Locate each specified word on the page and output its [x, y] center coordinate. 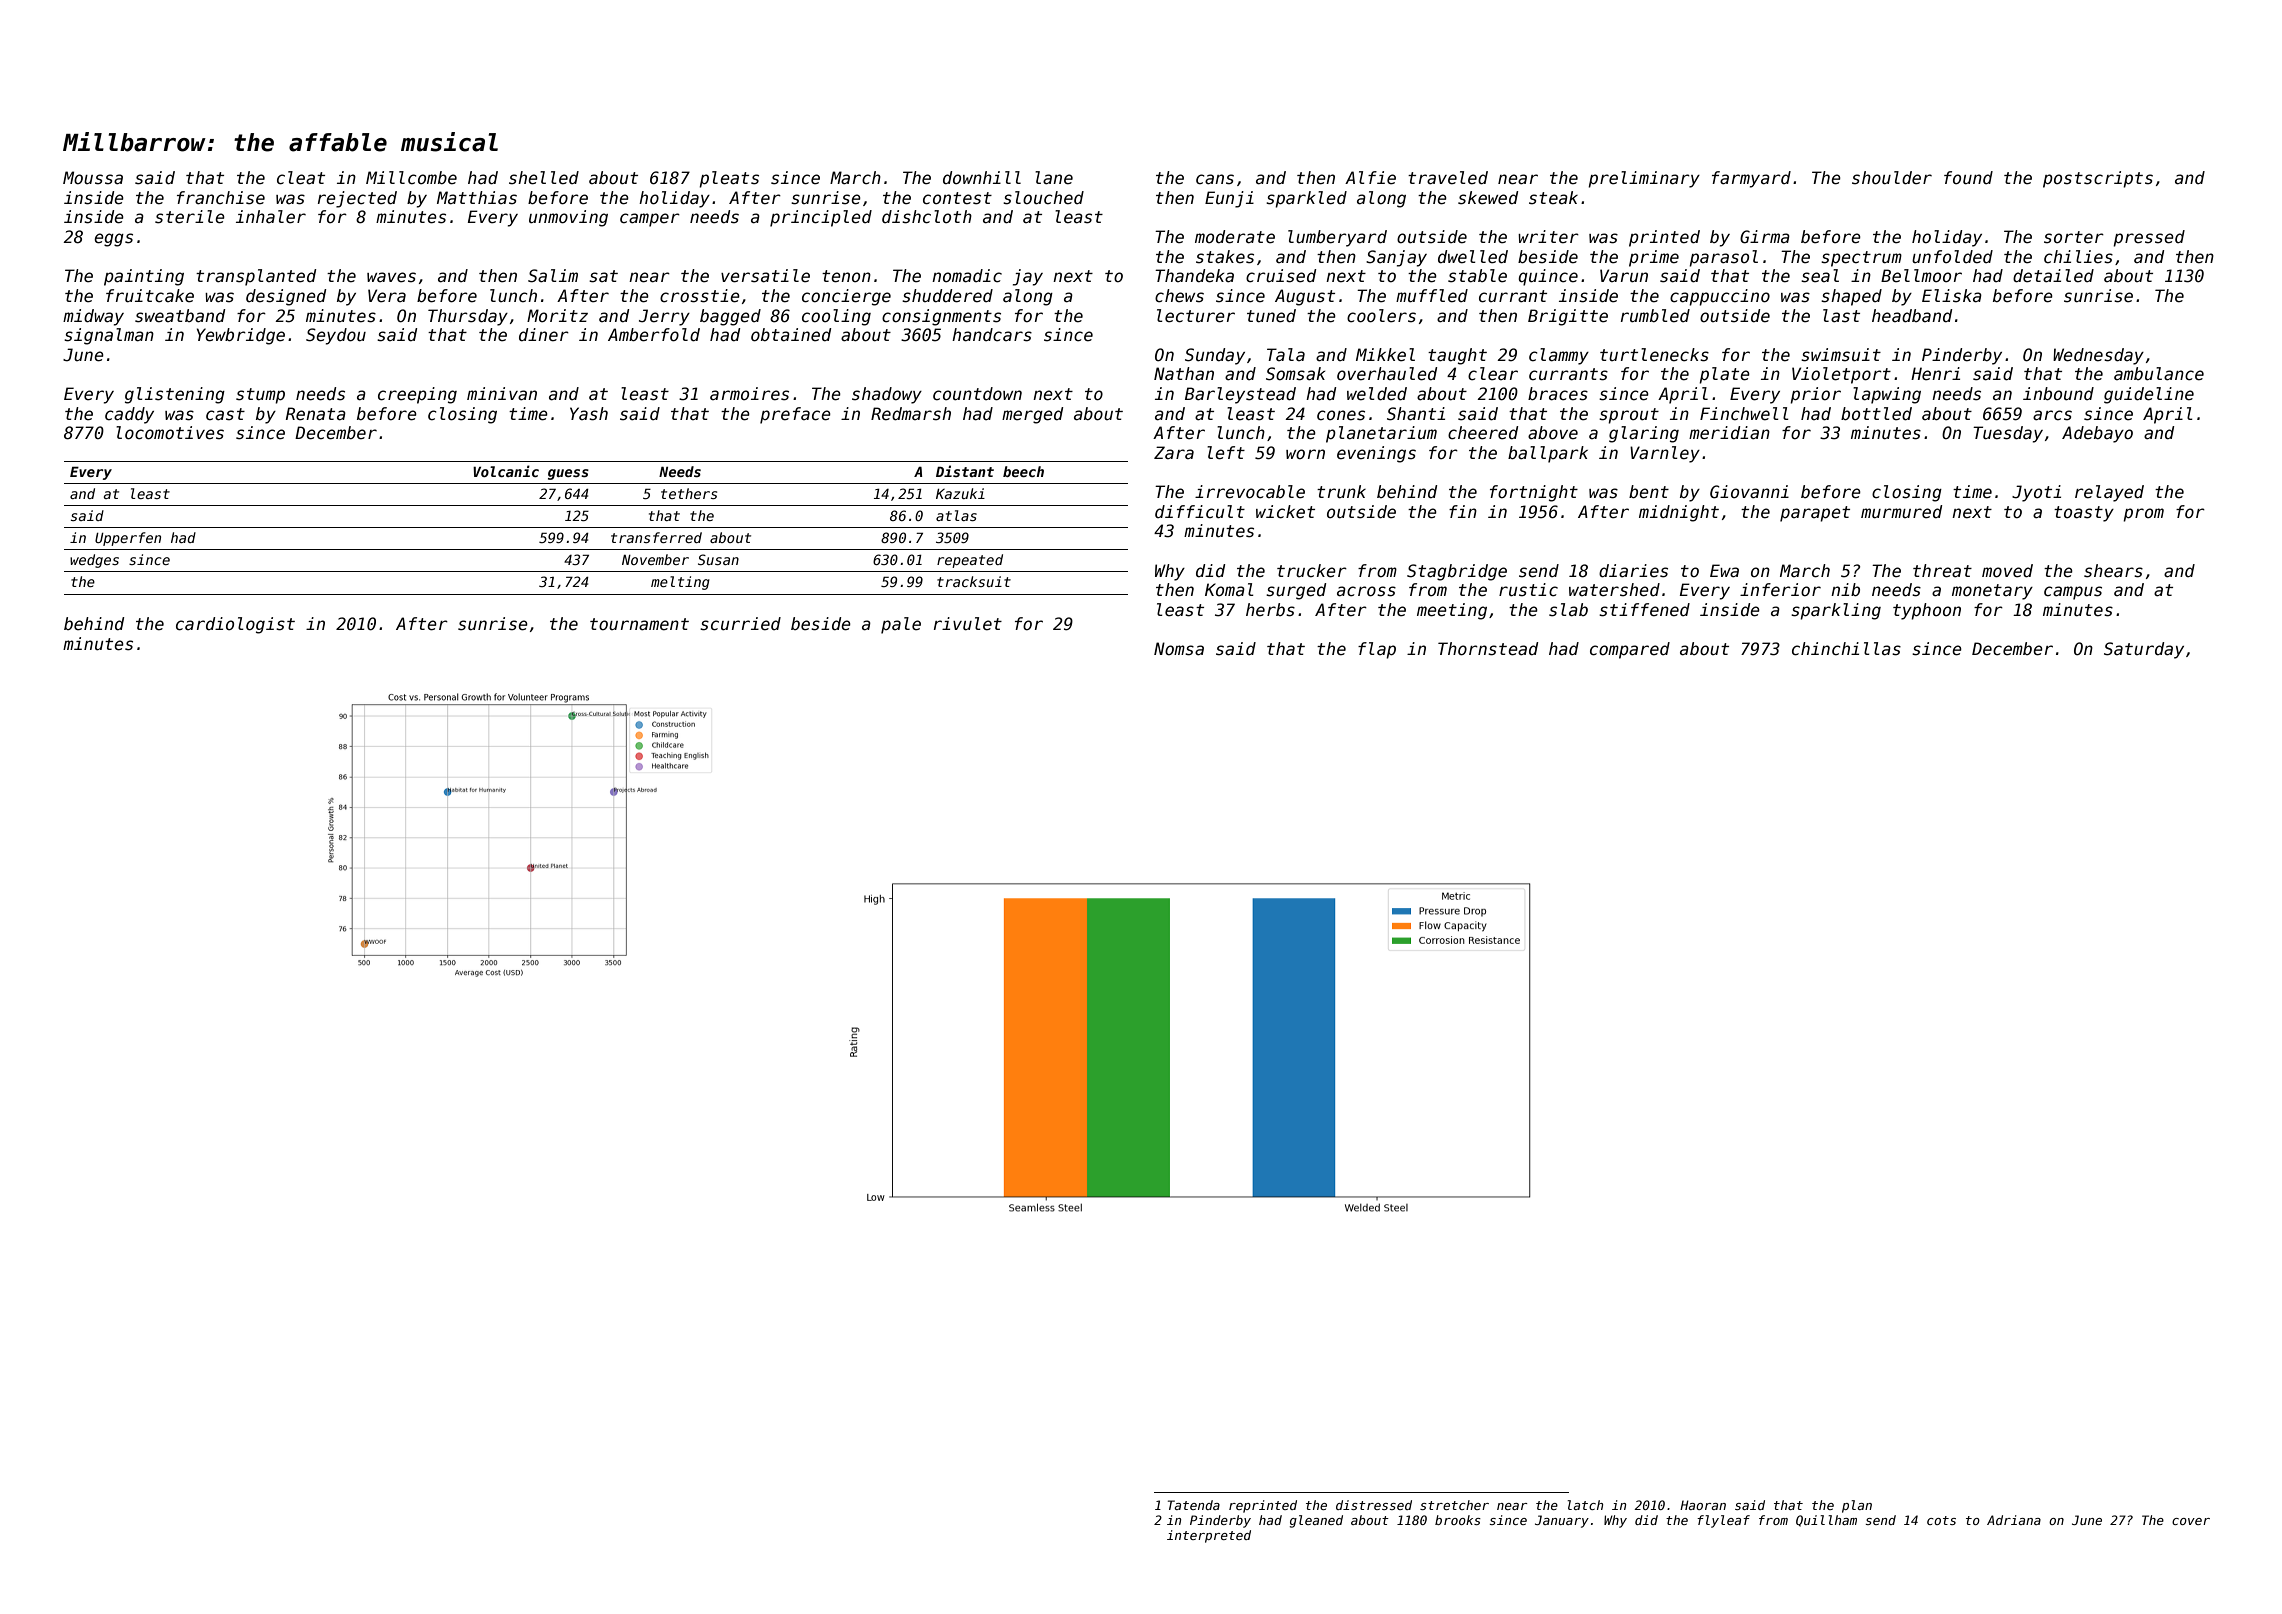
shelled [544, 178]
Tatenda [1194, 1505]
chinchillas [1846, 649]
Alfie [1370, 178]
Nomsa [1179, 649]
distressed [1374, 1505]
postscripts [2098, 179]
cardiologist [235, 625]
